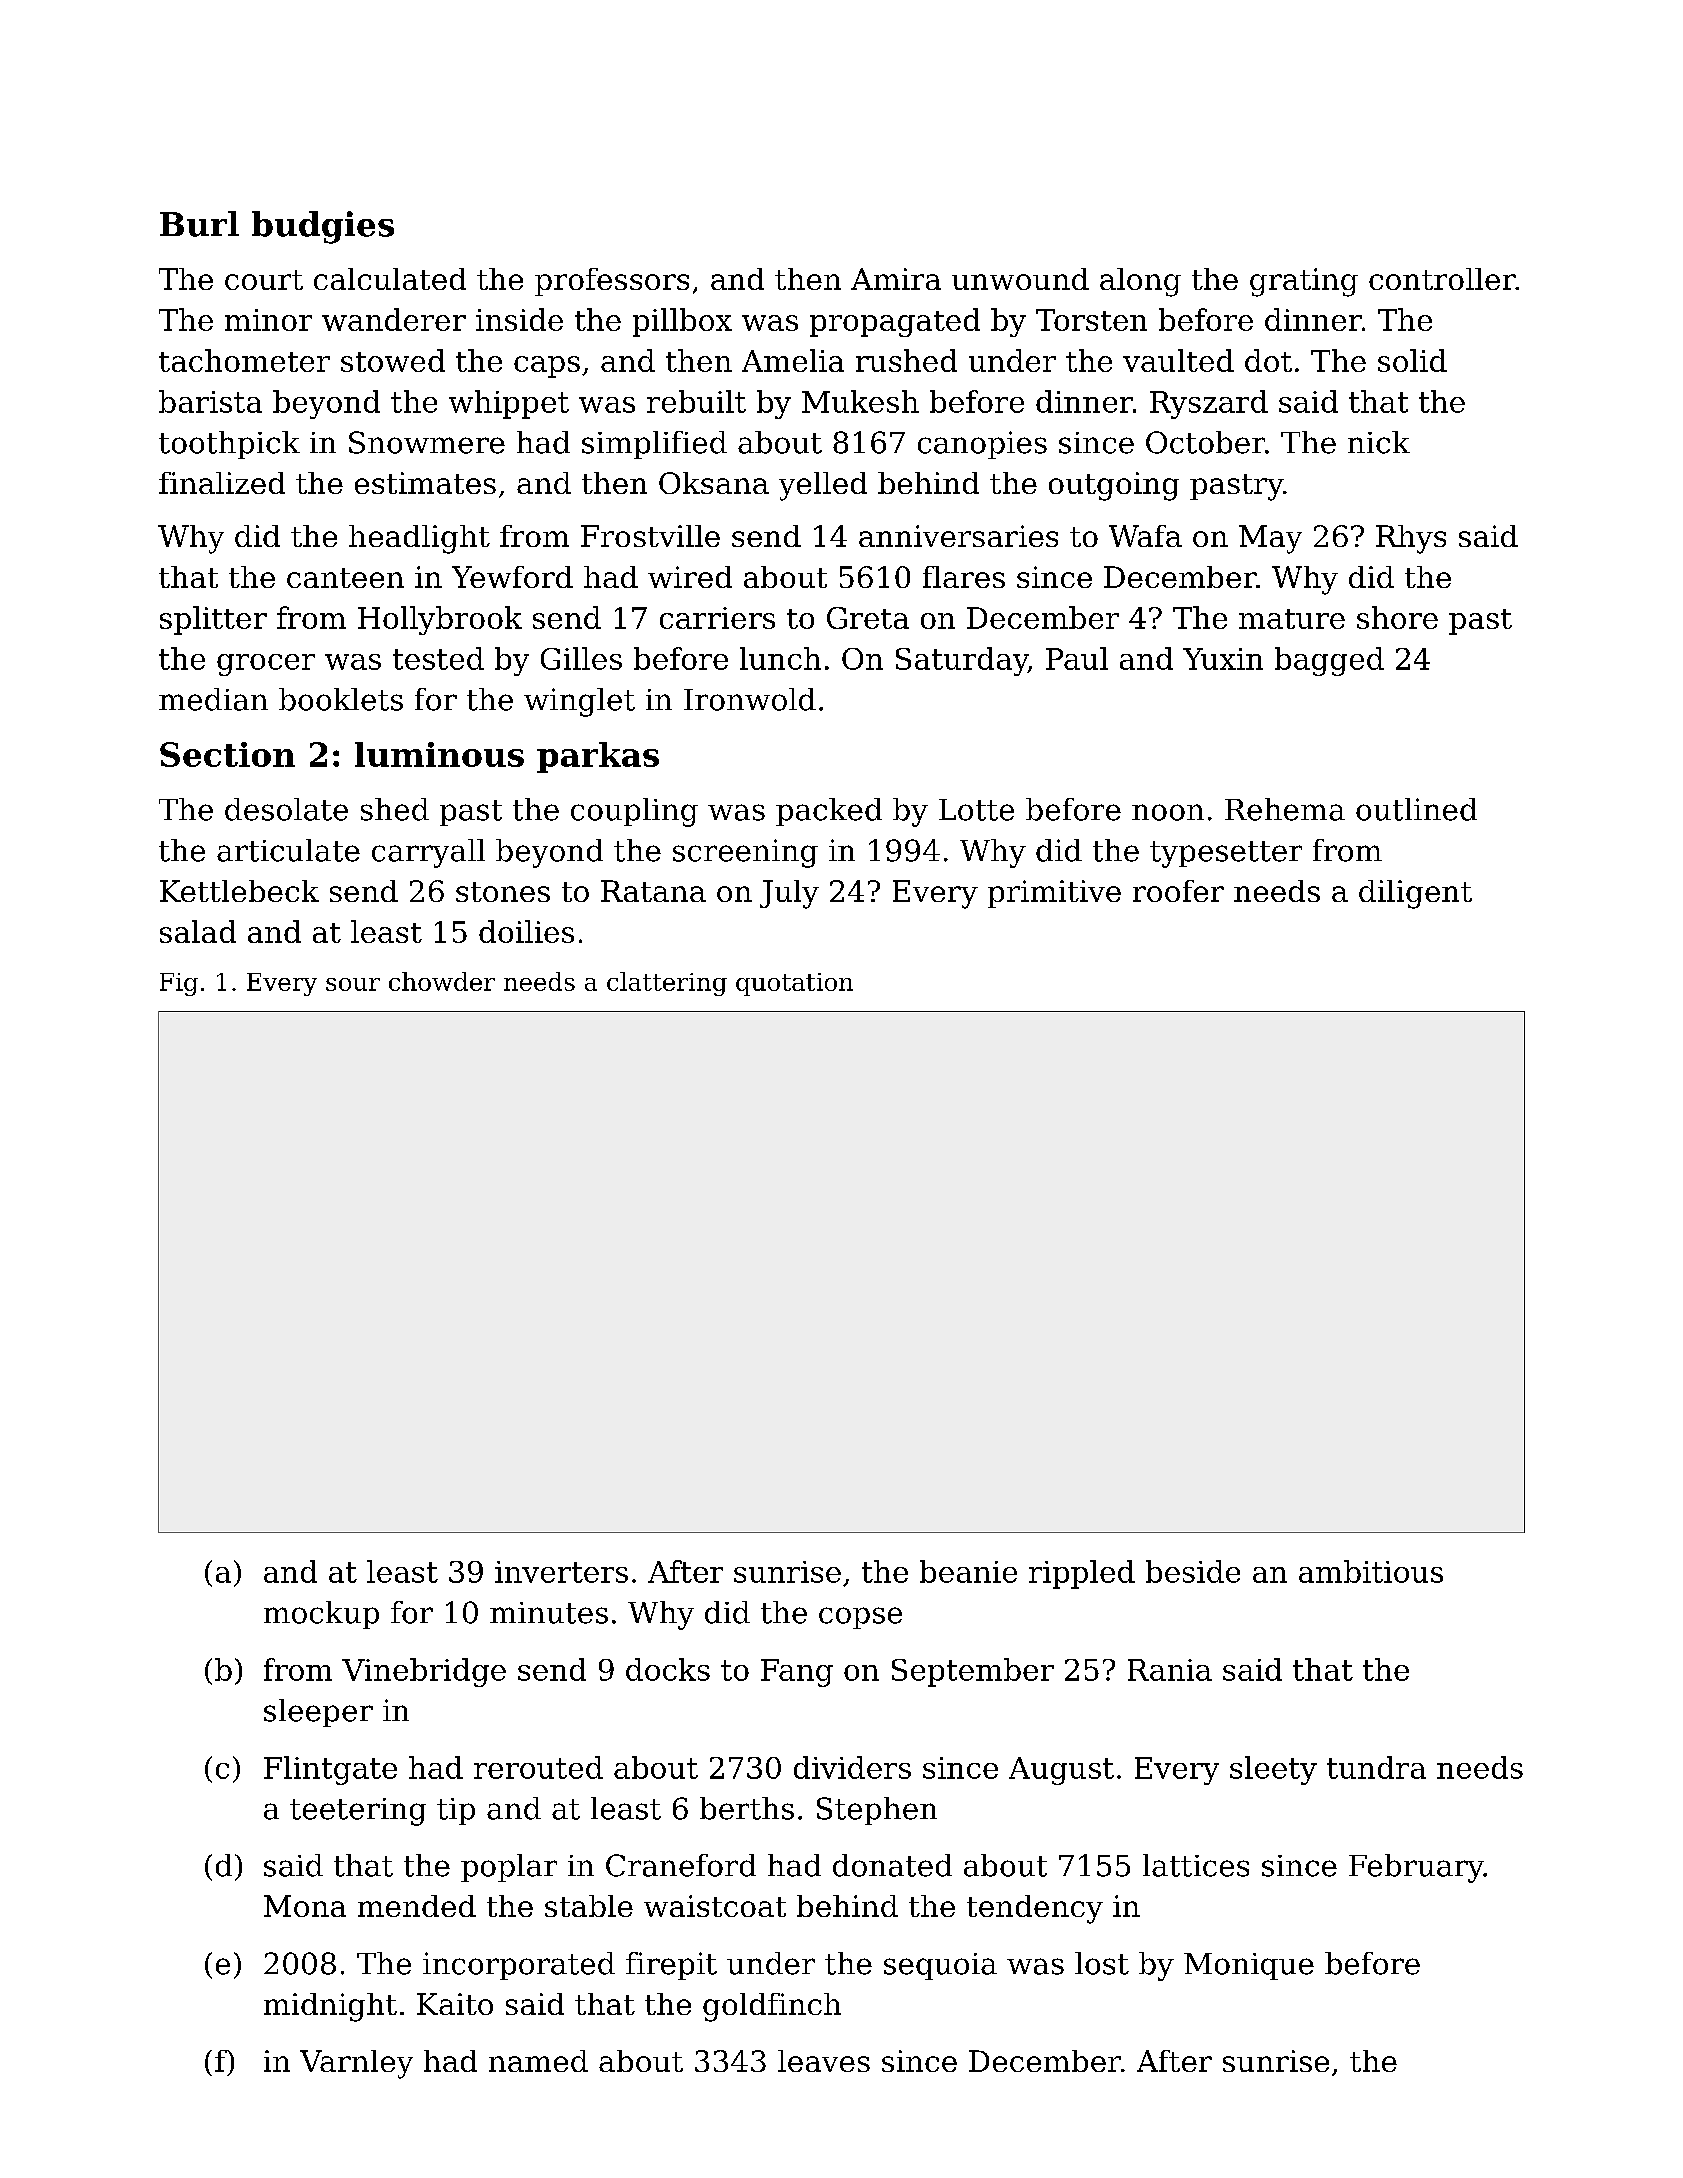 Image resolution: width=1683 pixels, height=2178 pixels. What do you see at coordinates (794, 984) in the image?
I see `quotation` at bounding box center [794, 984].
